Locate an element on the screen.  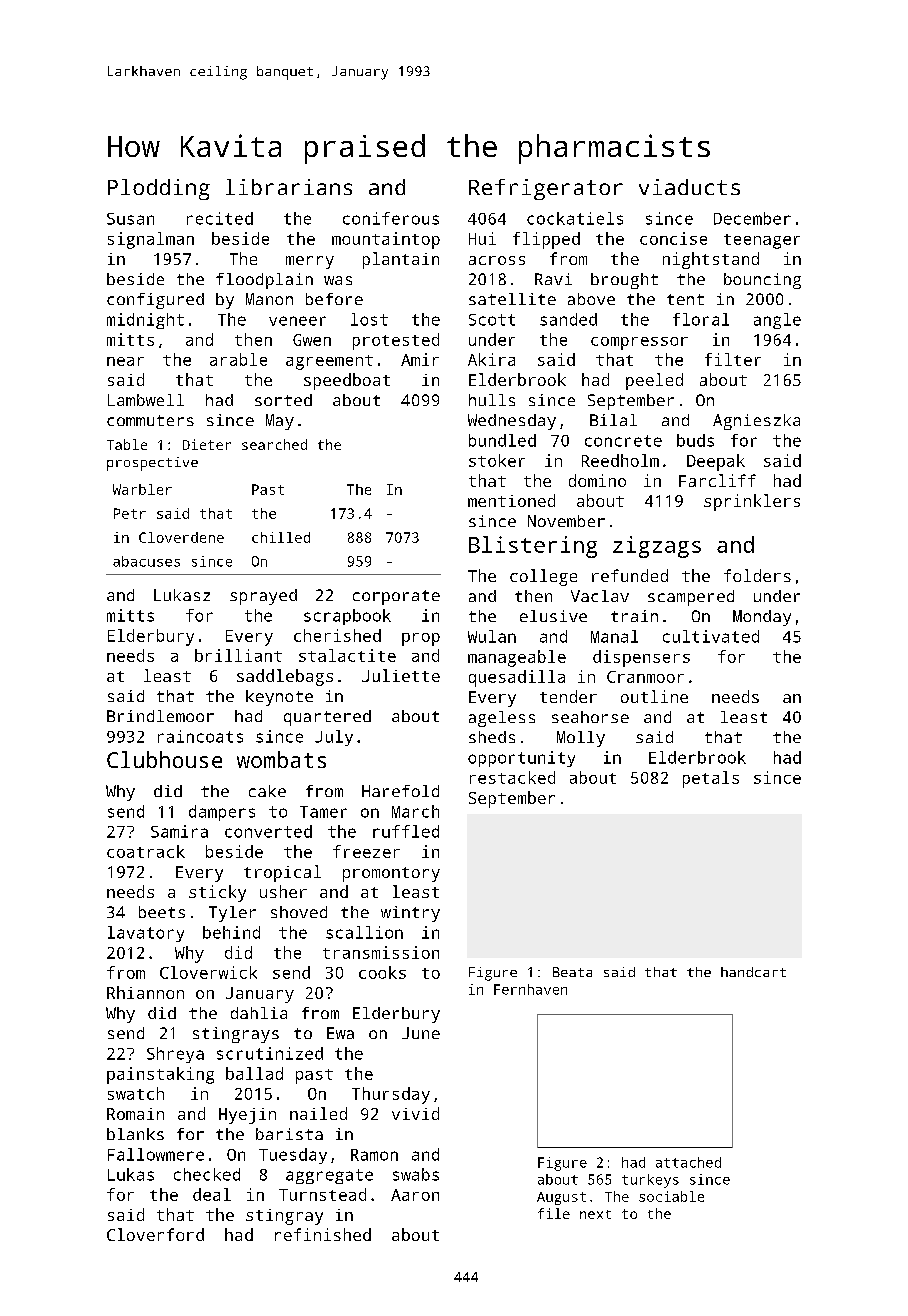
coniferous is located at coordinates (391, 218).
